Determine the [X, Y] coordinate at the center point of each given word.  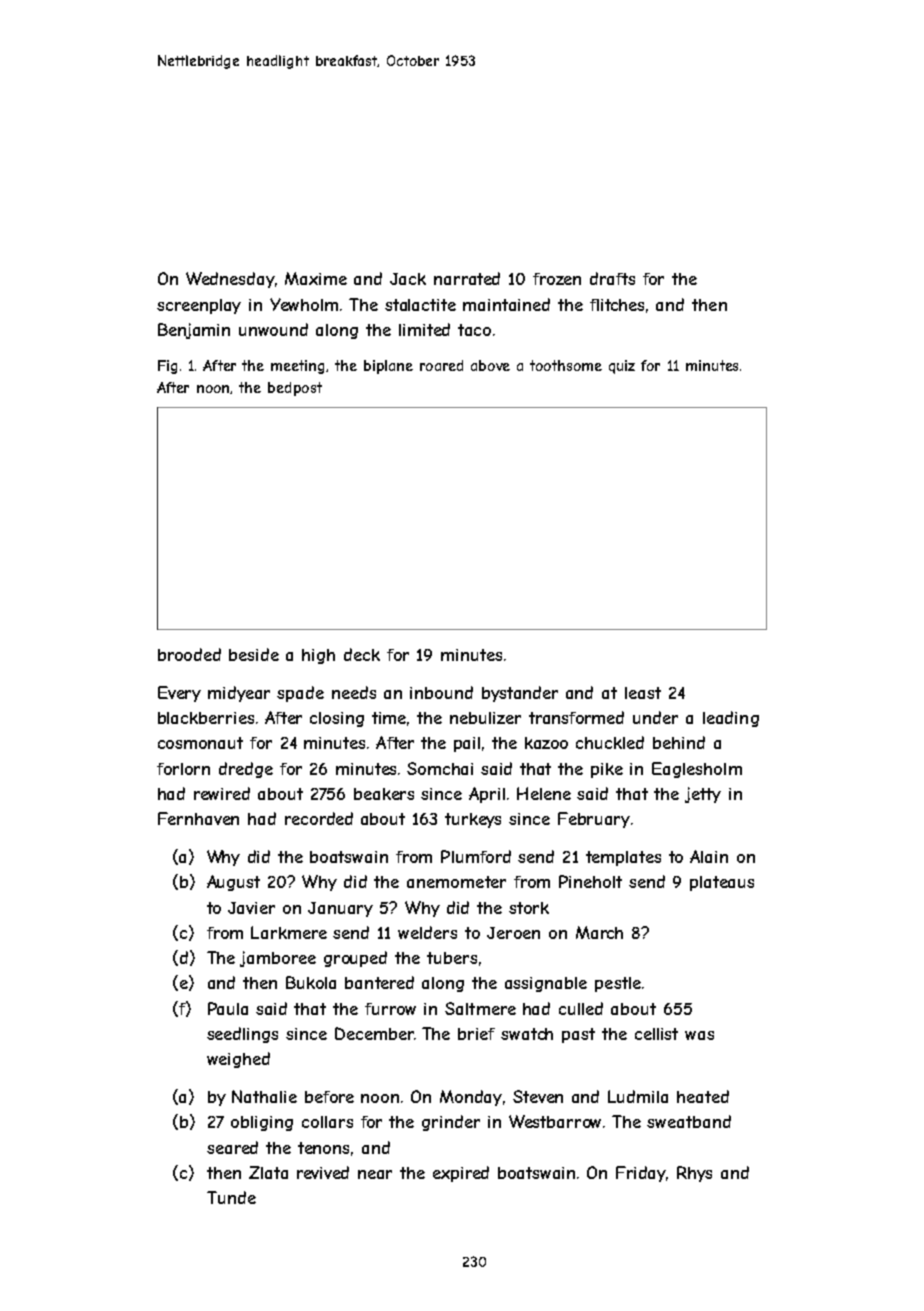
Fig [167, 367]
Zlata [268, 1172]
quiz [622, 367]
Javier [251, 908]
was [699, 1035]
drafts [612, 278]
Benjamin [194, 331]
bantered [379, 982]
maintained [506, 304]
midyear [239, 694]
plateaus [722, 883]
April [487, 795]
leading [731, 719]
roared [441, 365]
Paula [228, 1008]
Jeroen [513, 933]
